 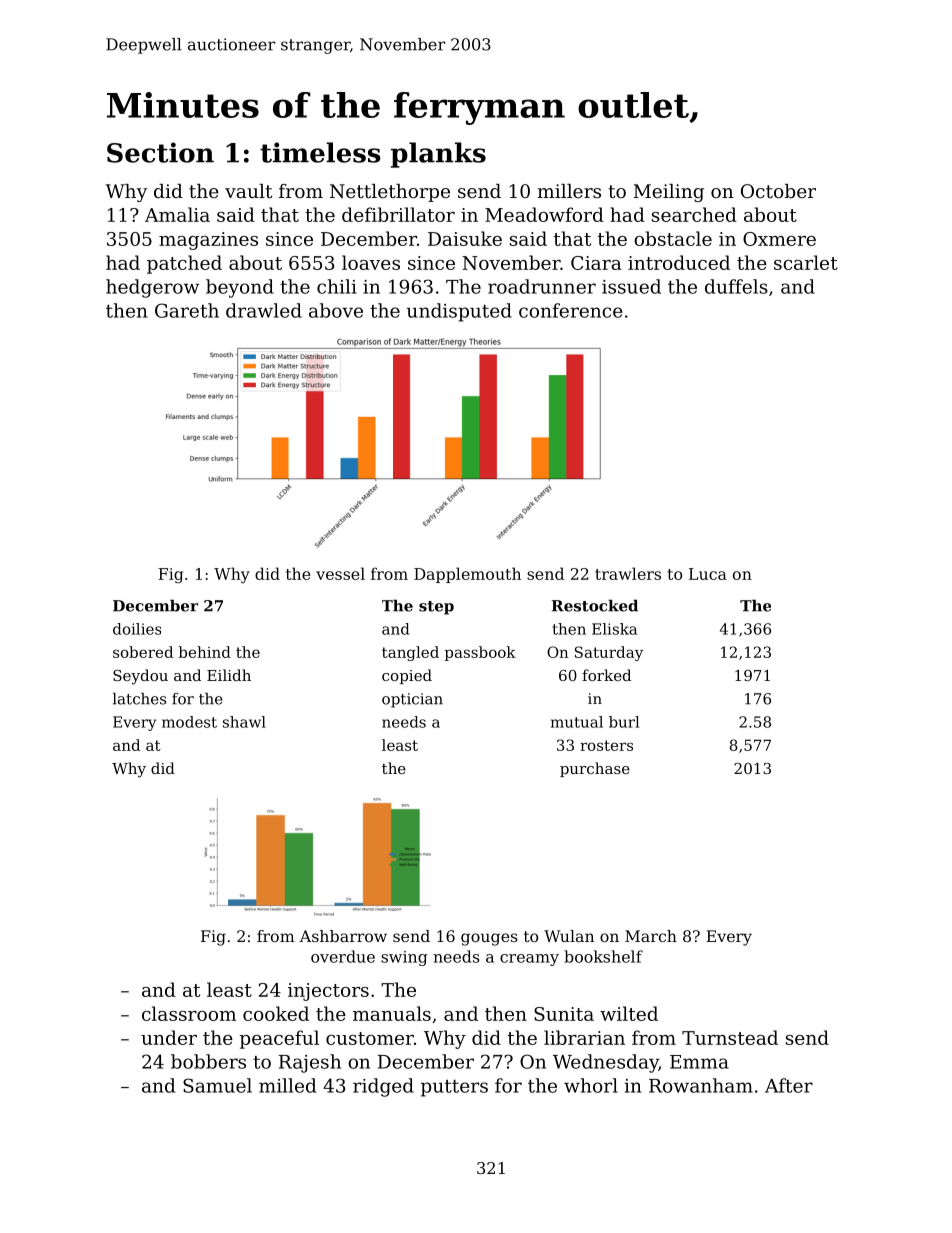 I want to click on doilies, so click(x=137, y=629).
